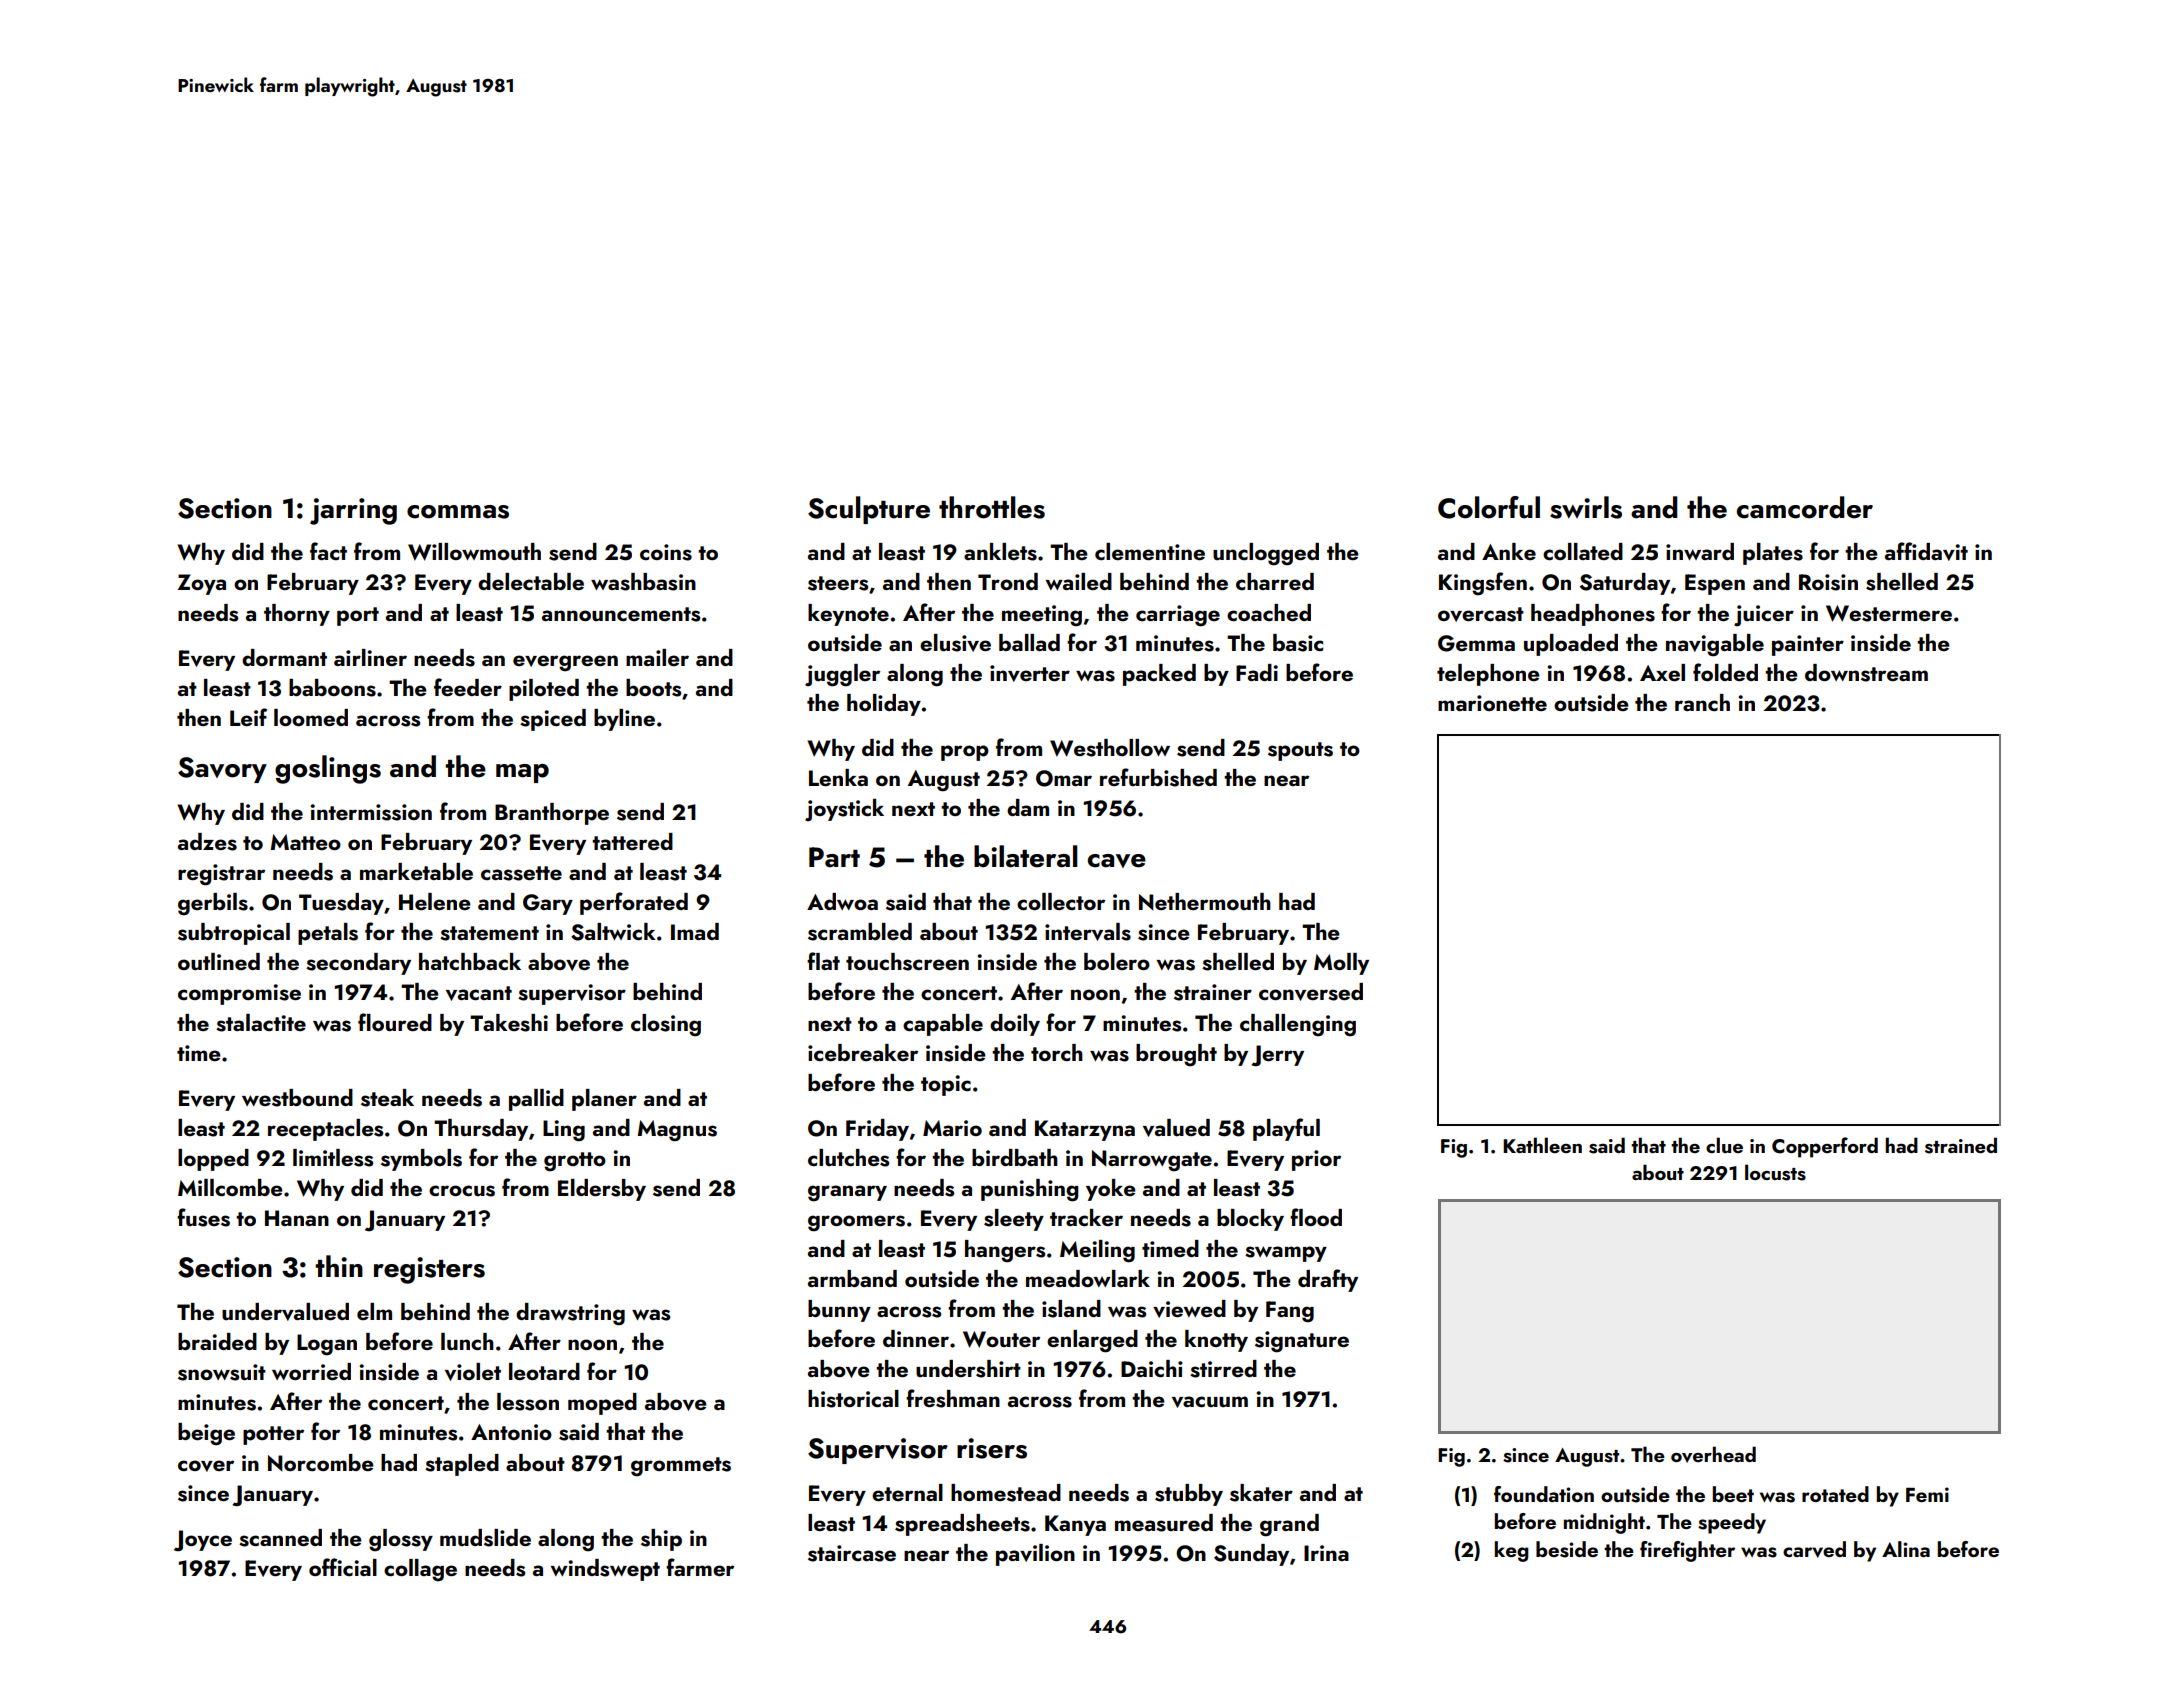 This page has width=2178, height=1683. Describe the element at coordinates (1316, 1217) in the page. I see `flood` at that location.
